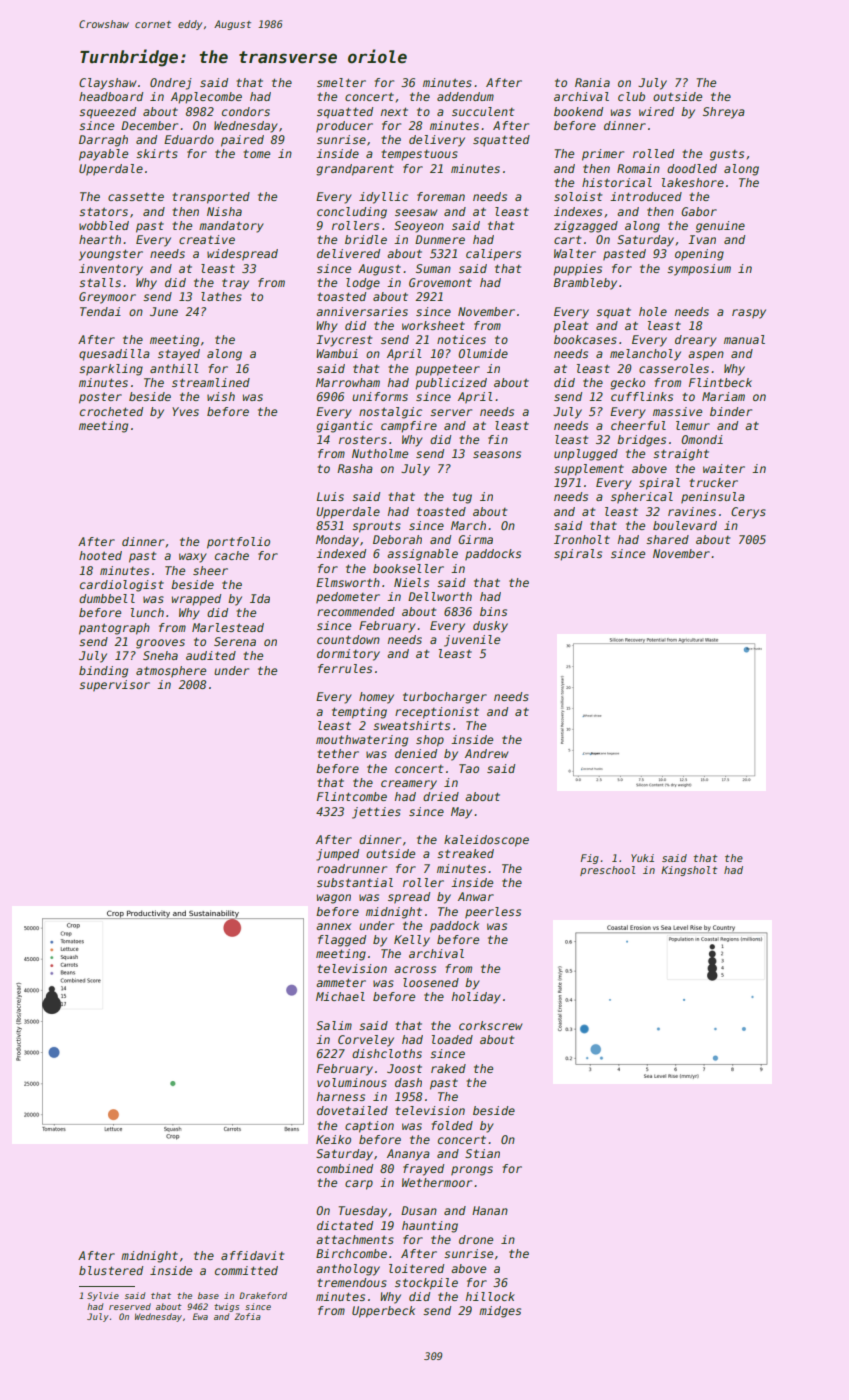 Image resolution: width=849 pixels, height=1400 pixels. I want to click on hooted, so click(100, 555).
